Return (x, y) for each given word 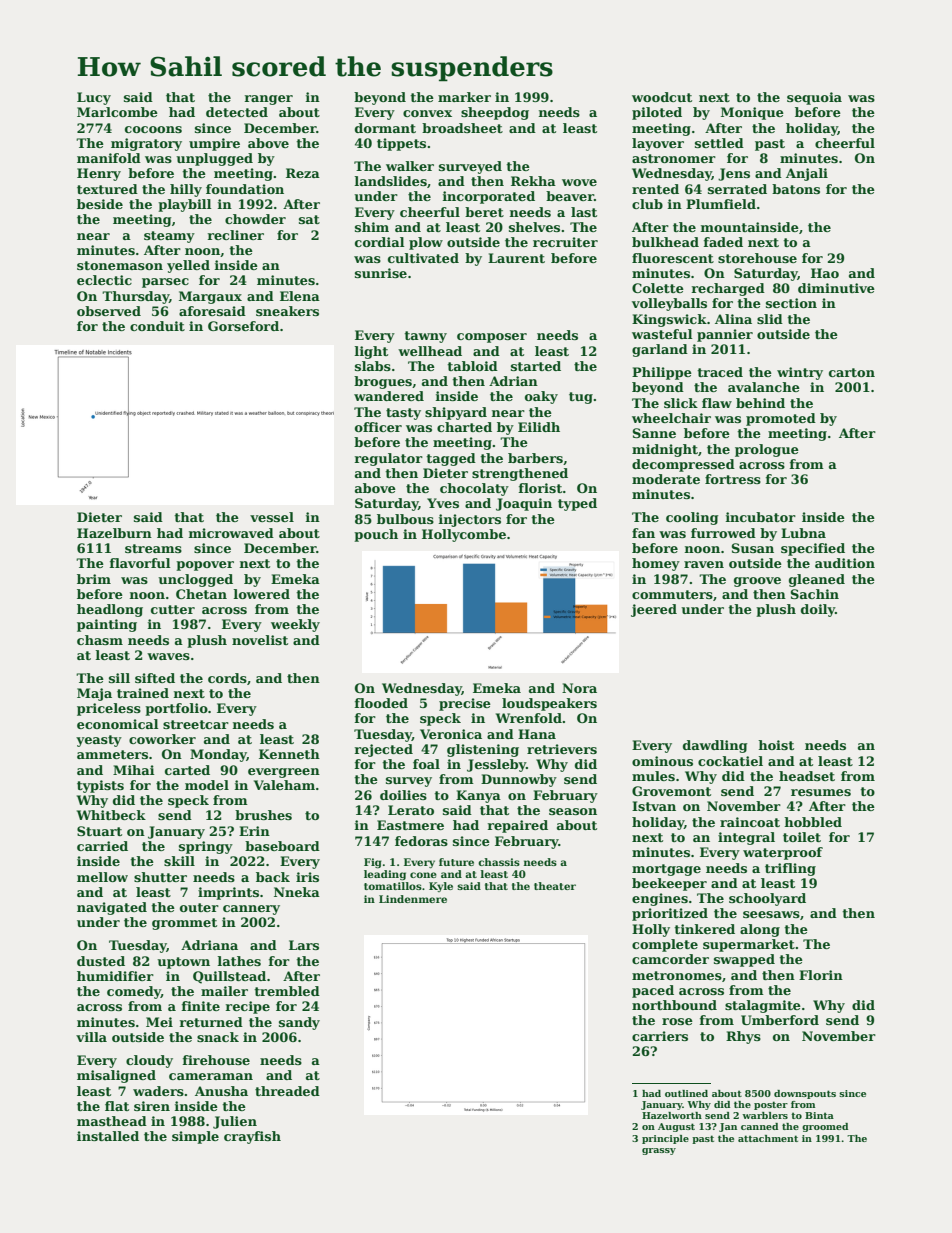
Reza (303, 173)
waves (168, 656)
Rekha (533, 181)
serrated (737, 189)
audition (845, 563)
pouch (376, 535)
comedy (134, 992)
